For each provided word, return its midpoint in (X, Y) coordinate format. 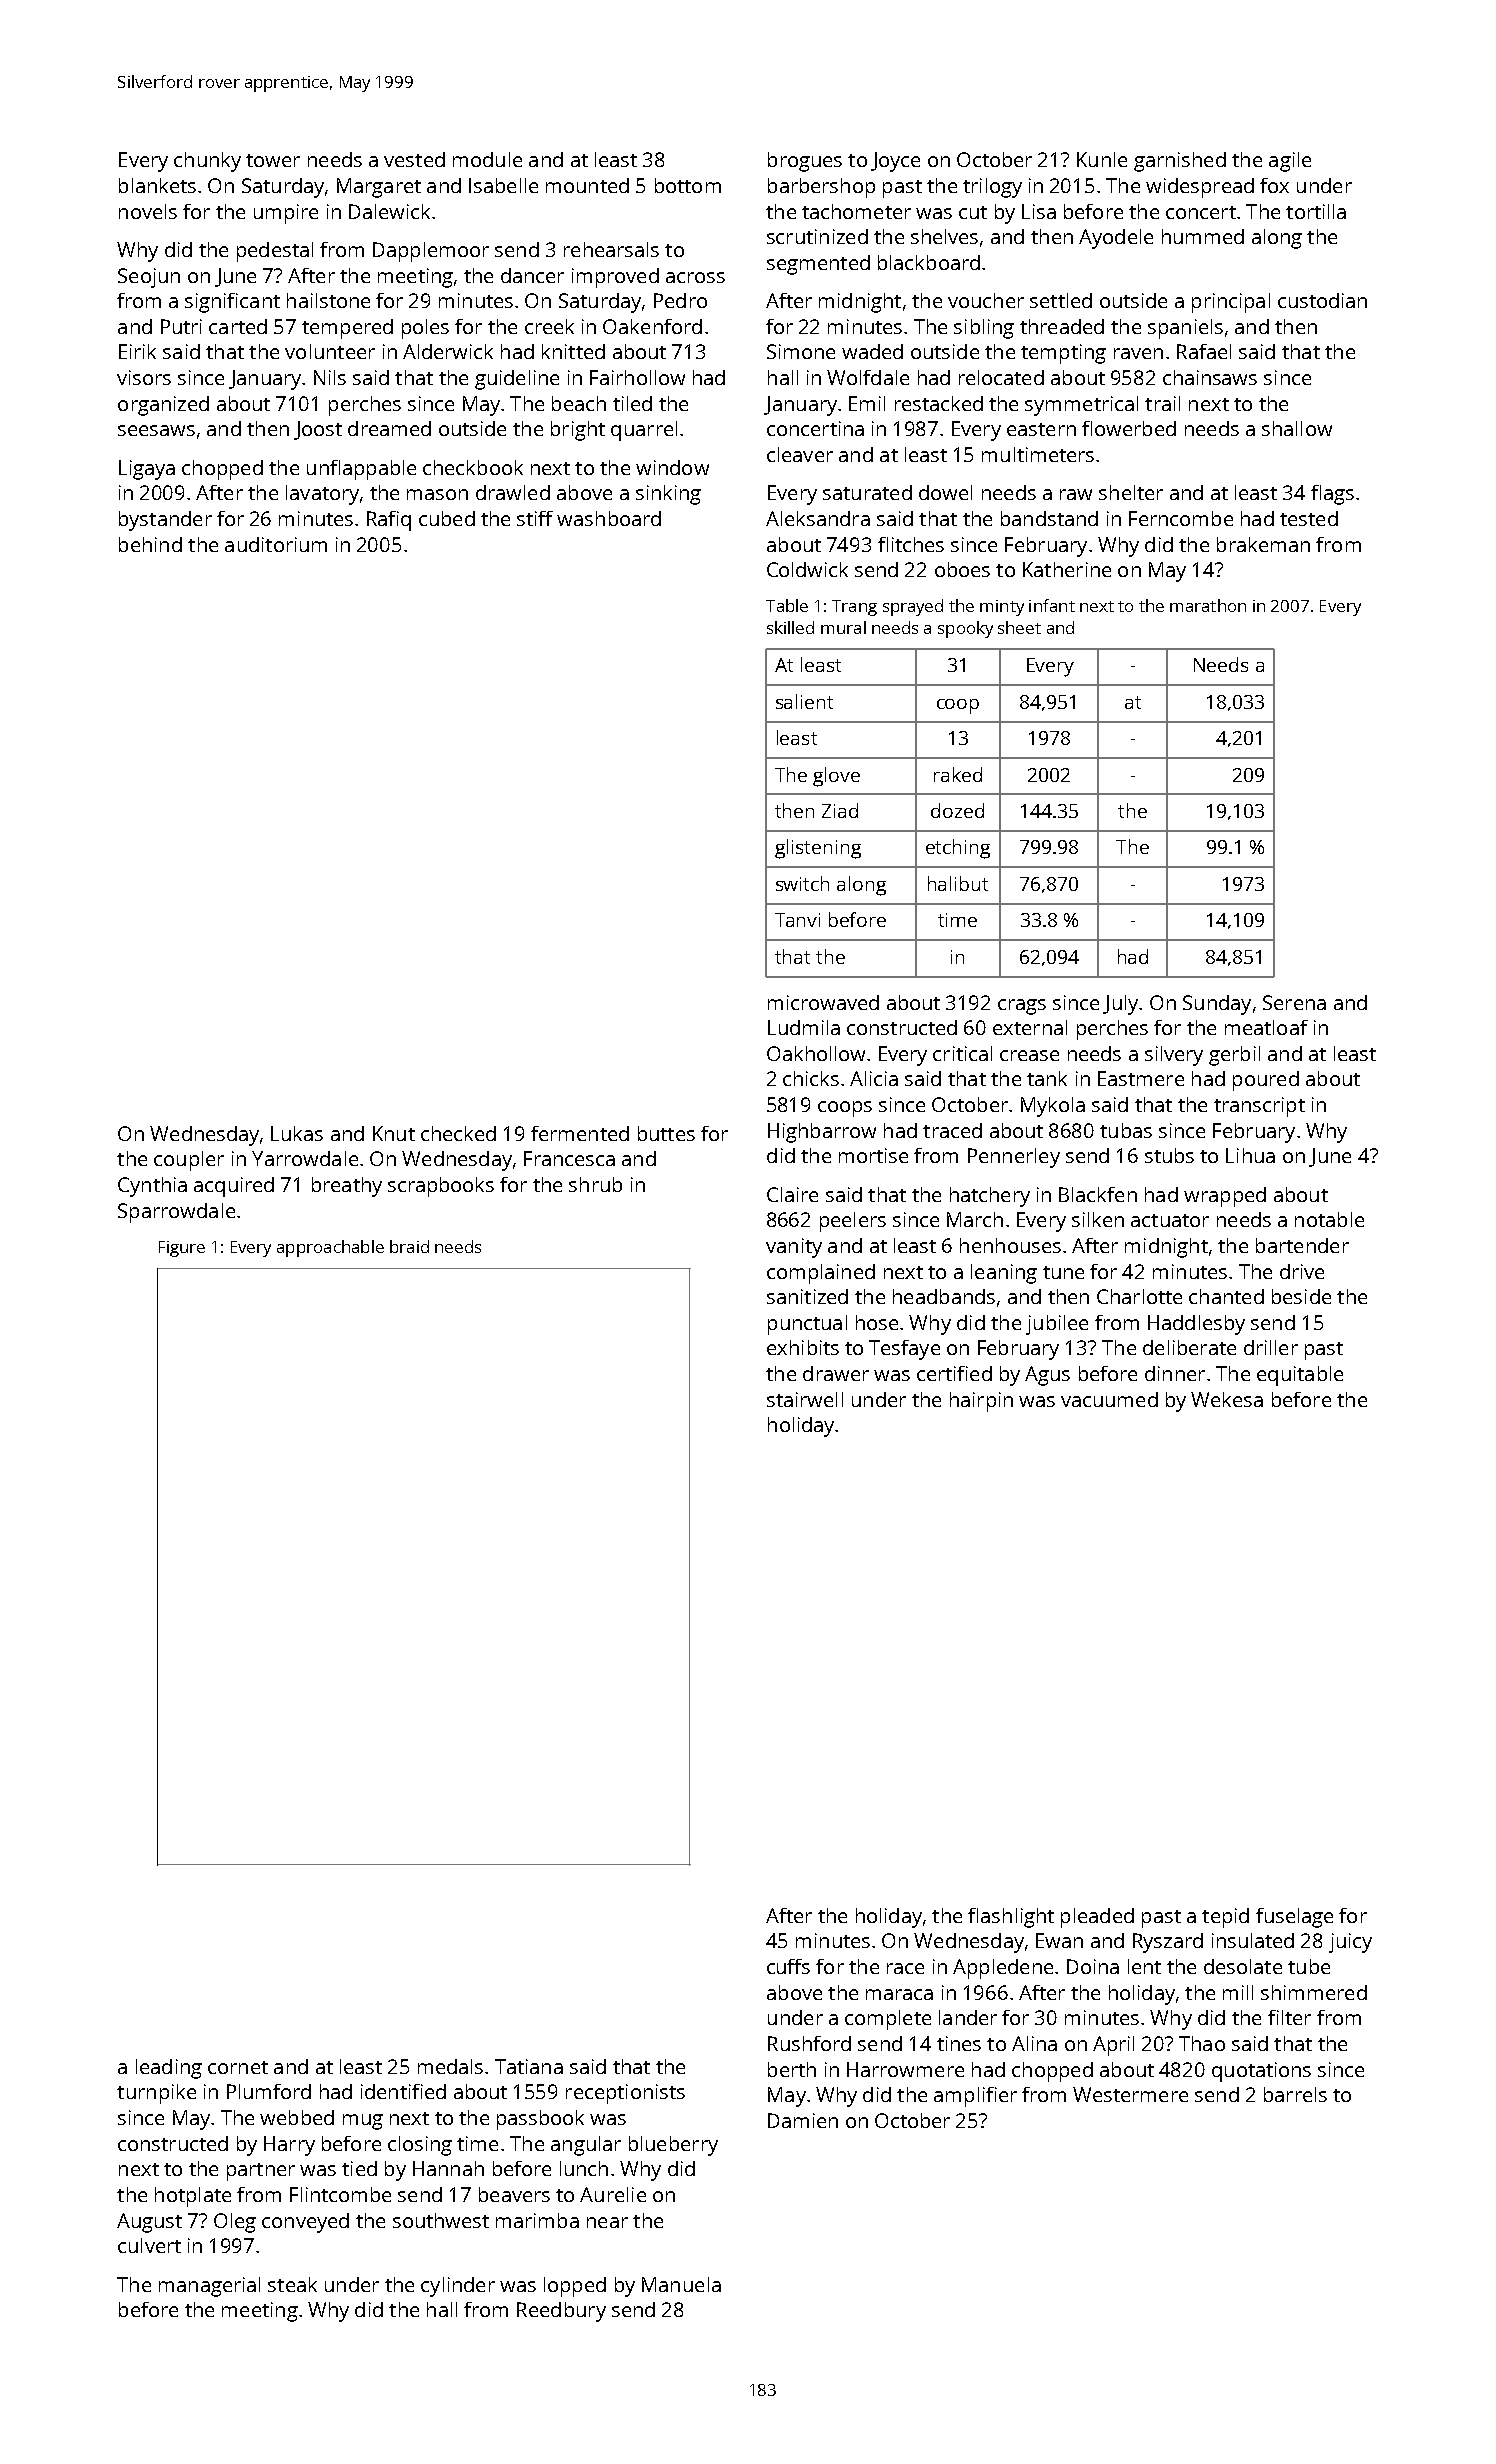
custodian (1322, 300)
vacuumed (1109, 1399)
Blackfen (1098, 1194)
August (149, 2223)
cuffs (788, 1966)
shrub (595, 1184)
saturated (867, 492)
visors (144, 377)
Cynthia (152, 1187)
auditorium (276, 544)
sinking (668, 495)
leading (169, 2069)
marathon (1208, 605)
